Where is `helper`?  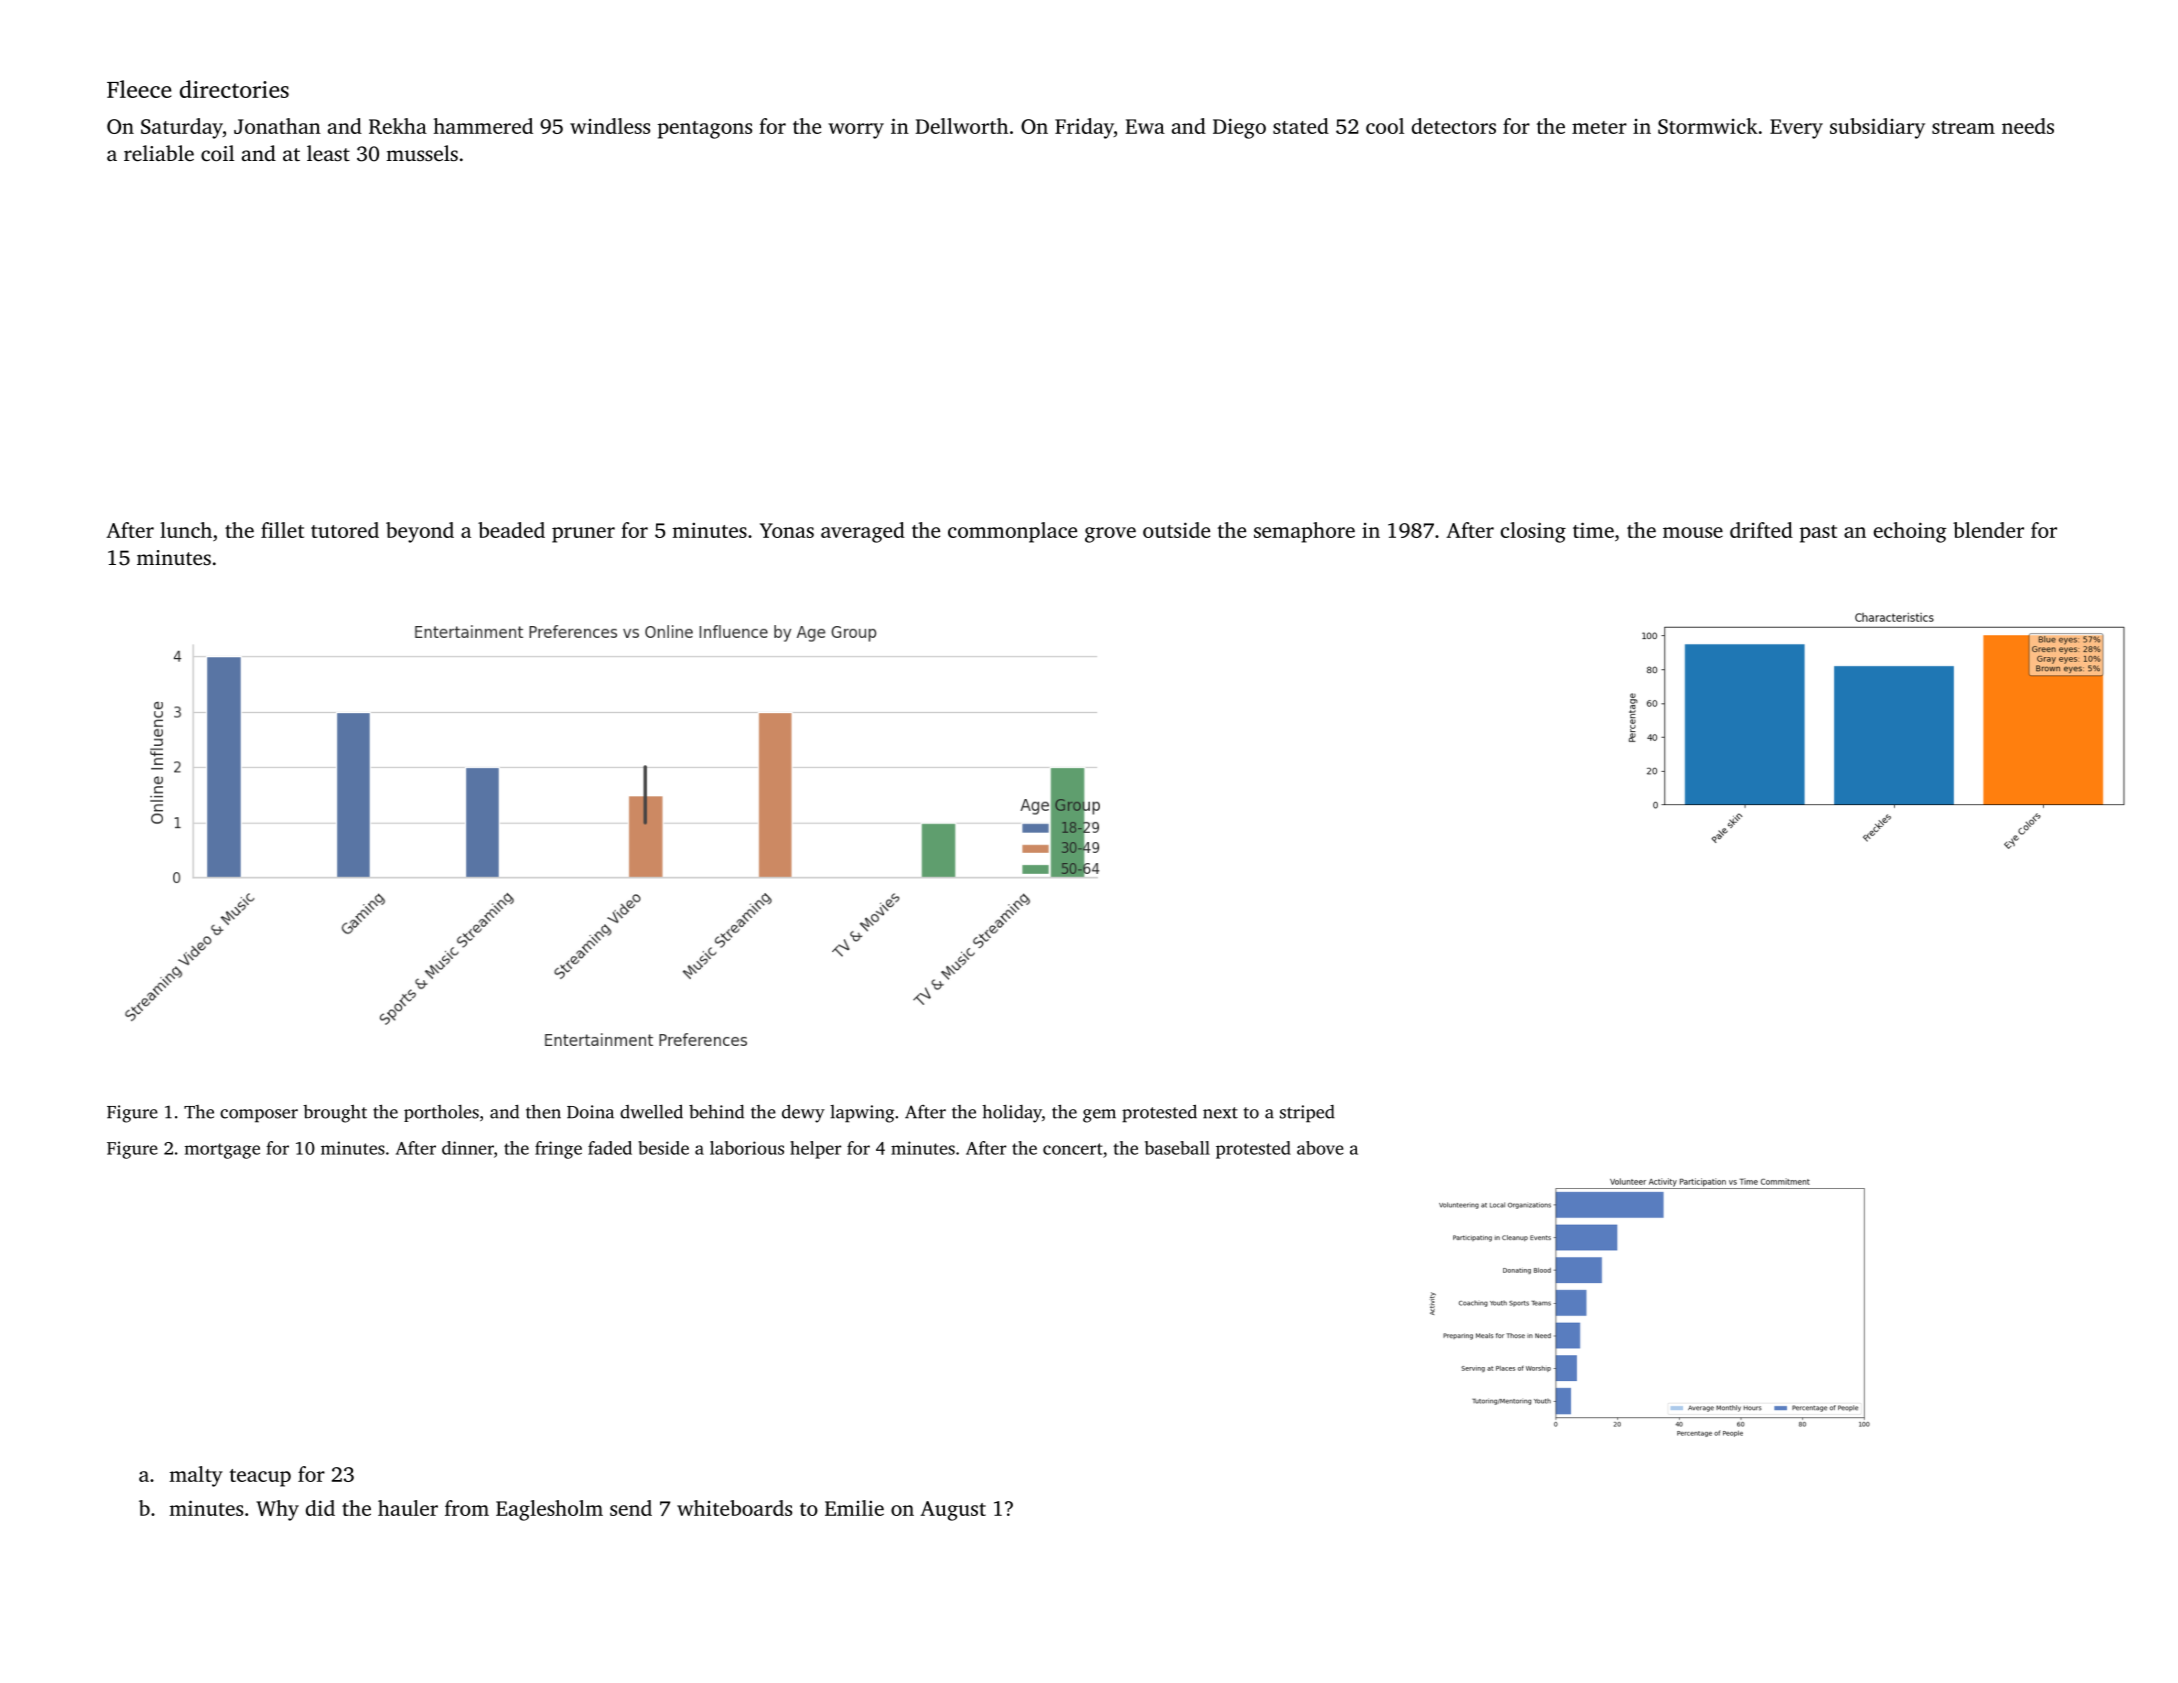
helper is located at coordinates (815, 1150).
